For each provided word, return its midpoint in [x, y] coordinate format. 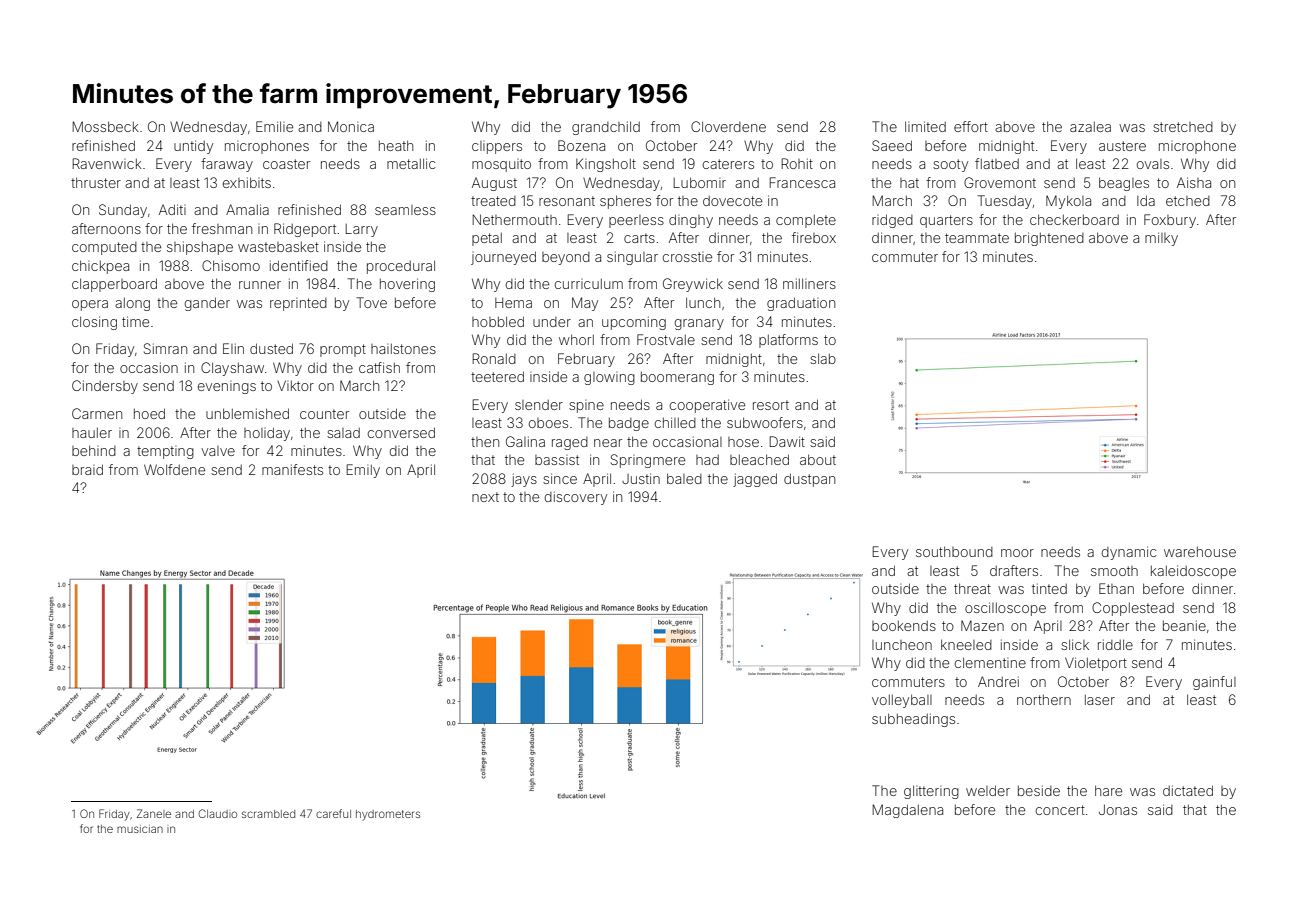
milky [1161, 239]
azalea [1090, 127]
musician [140, 829]
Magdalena [908, 811]
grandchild [606, 128]
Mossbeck [106, 126]
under [552, 322]
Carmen [97, 413]
